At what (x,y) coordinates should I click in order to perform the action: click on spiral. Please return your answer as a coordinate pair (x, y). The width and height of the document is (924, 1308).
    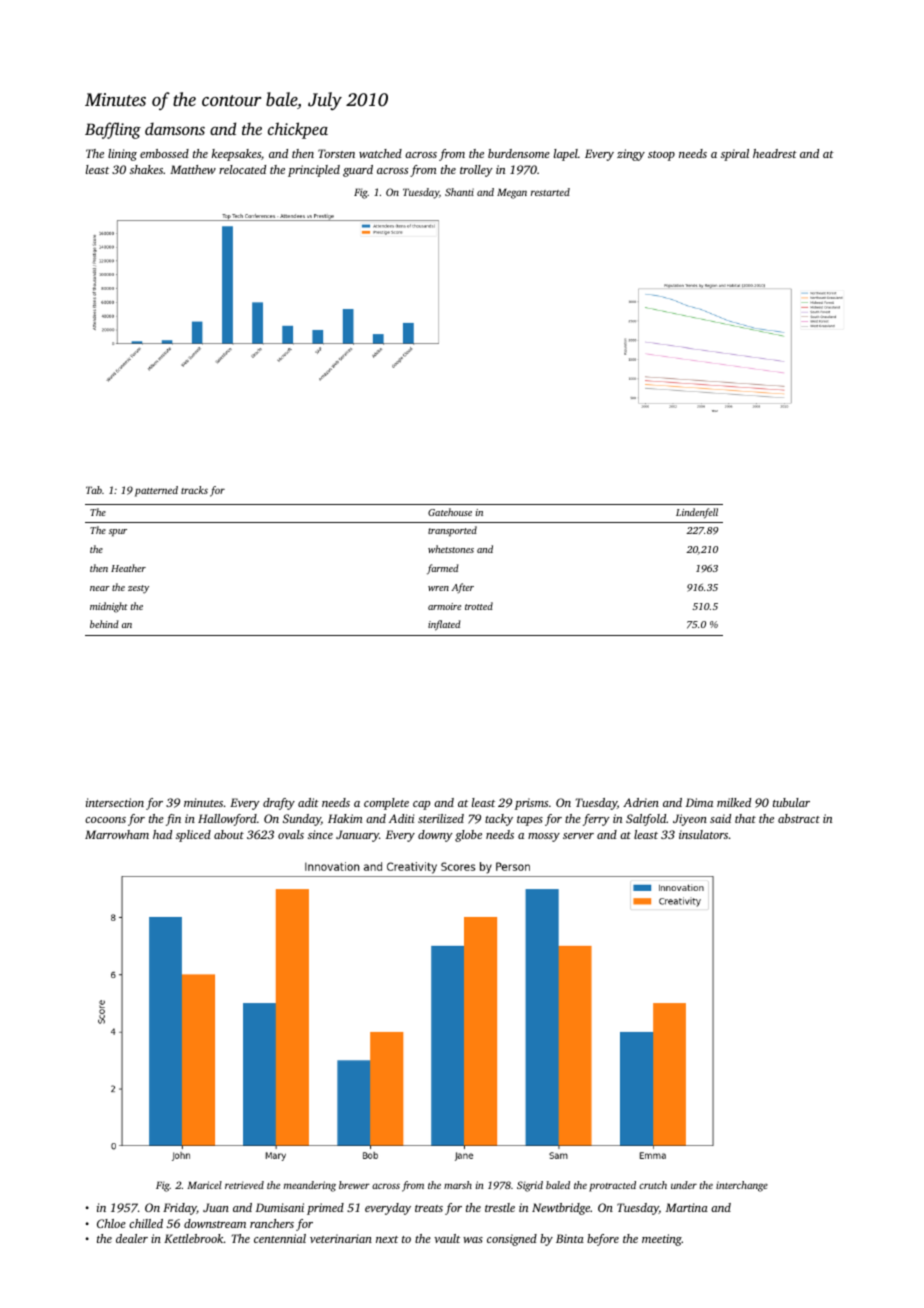
    Looking at the image, I should click on (735, 155).
